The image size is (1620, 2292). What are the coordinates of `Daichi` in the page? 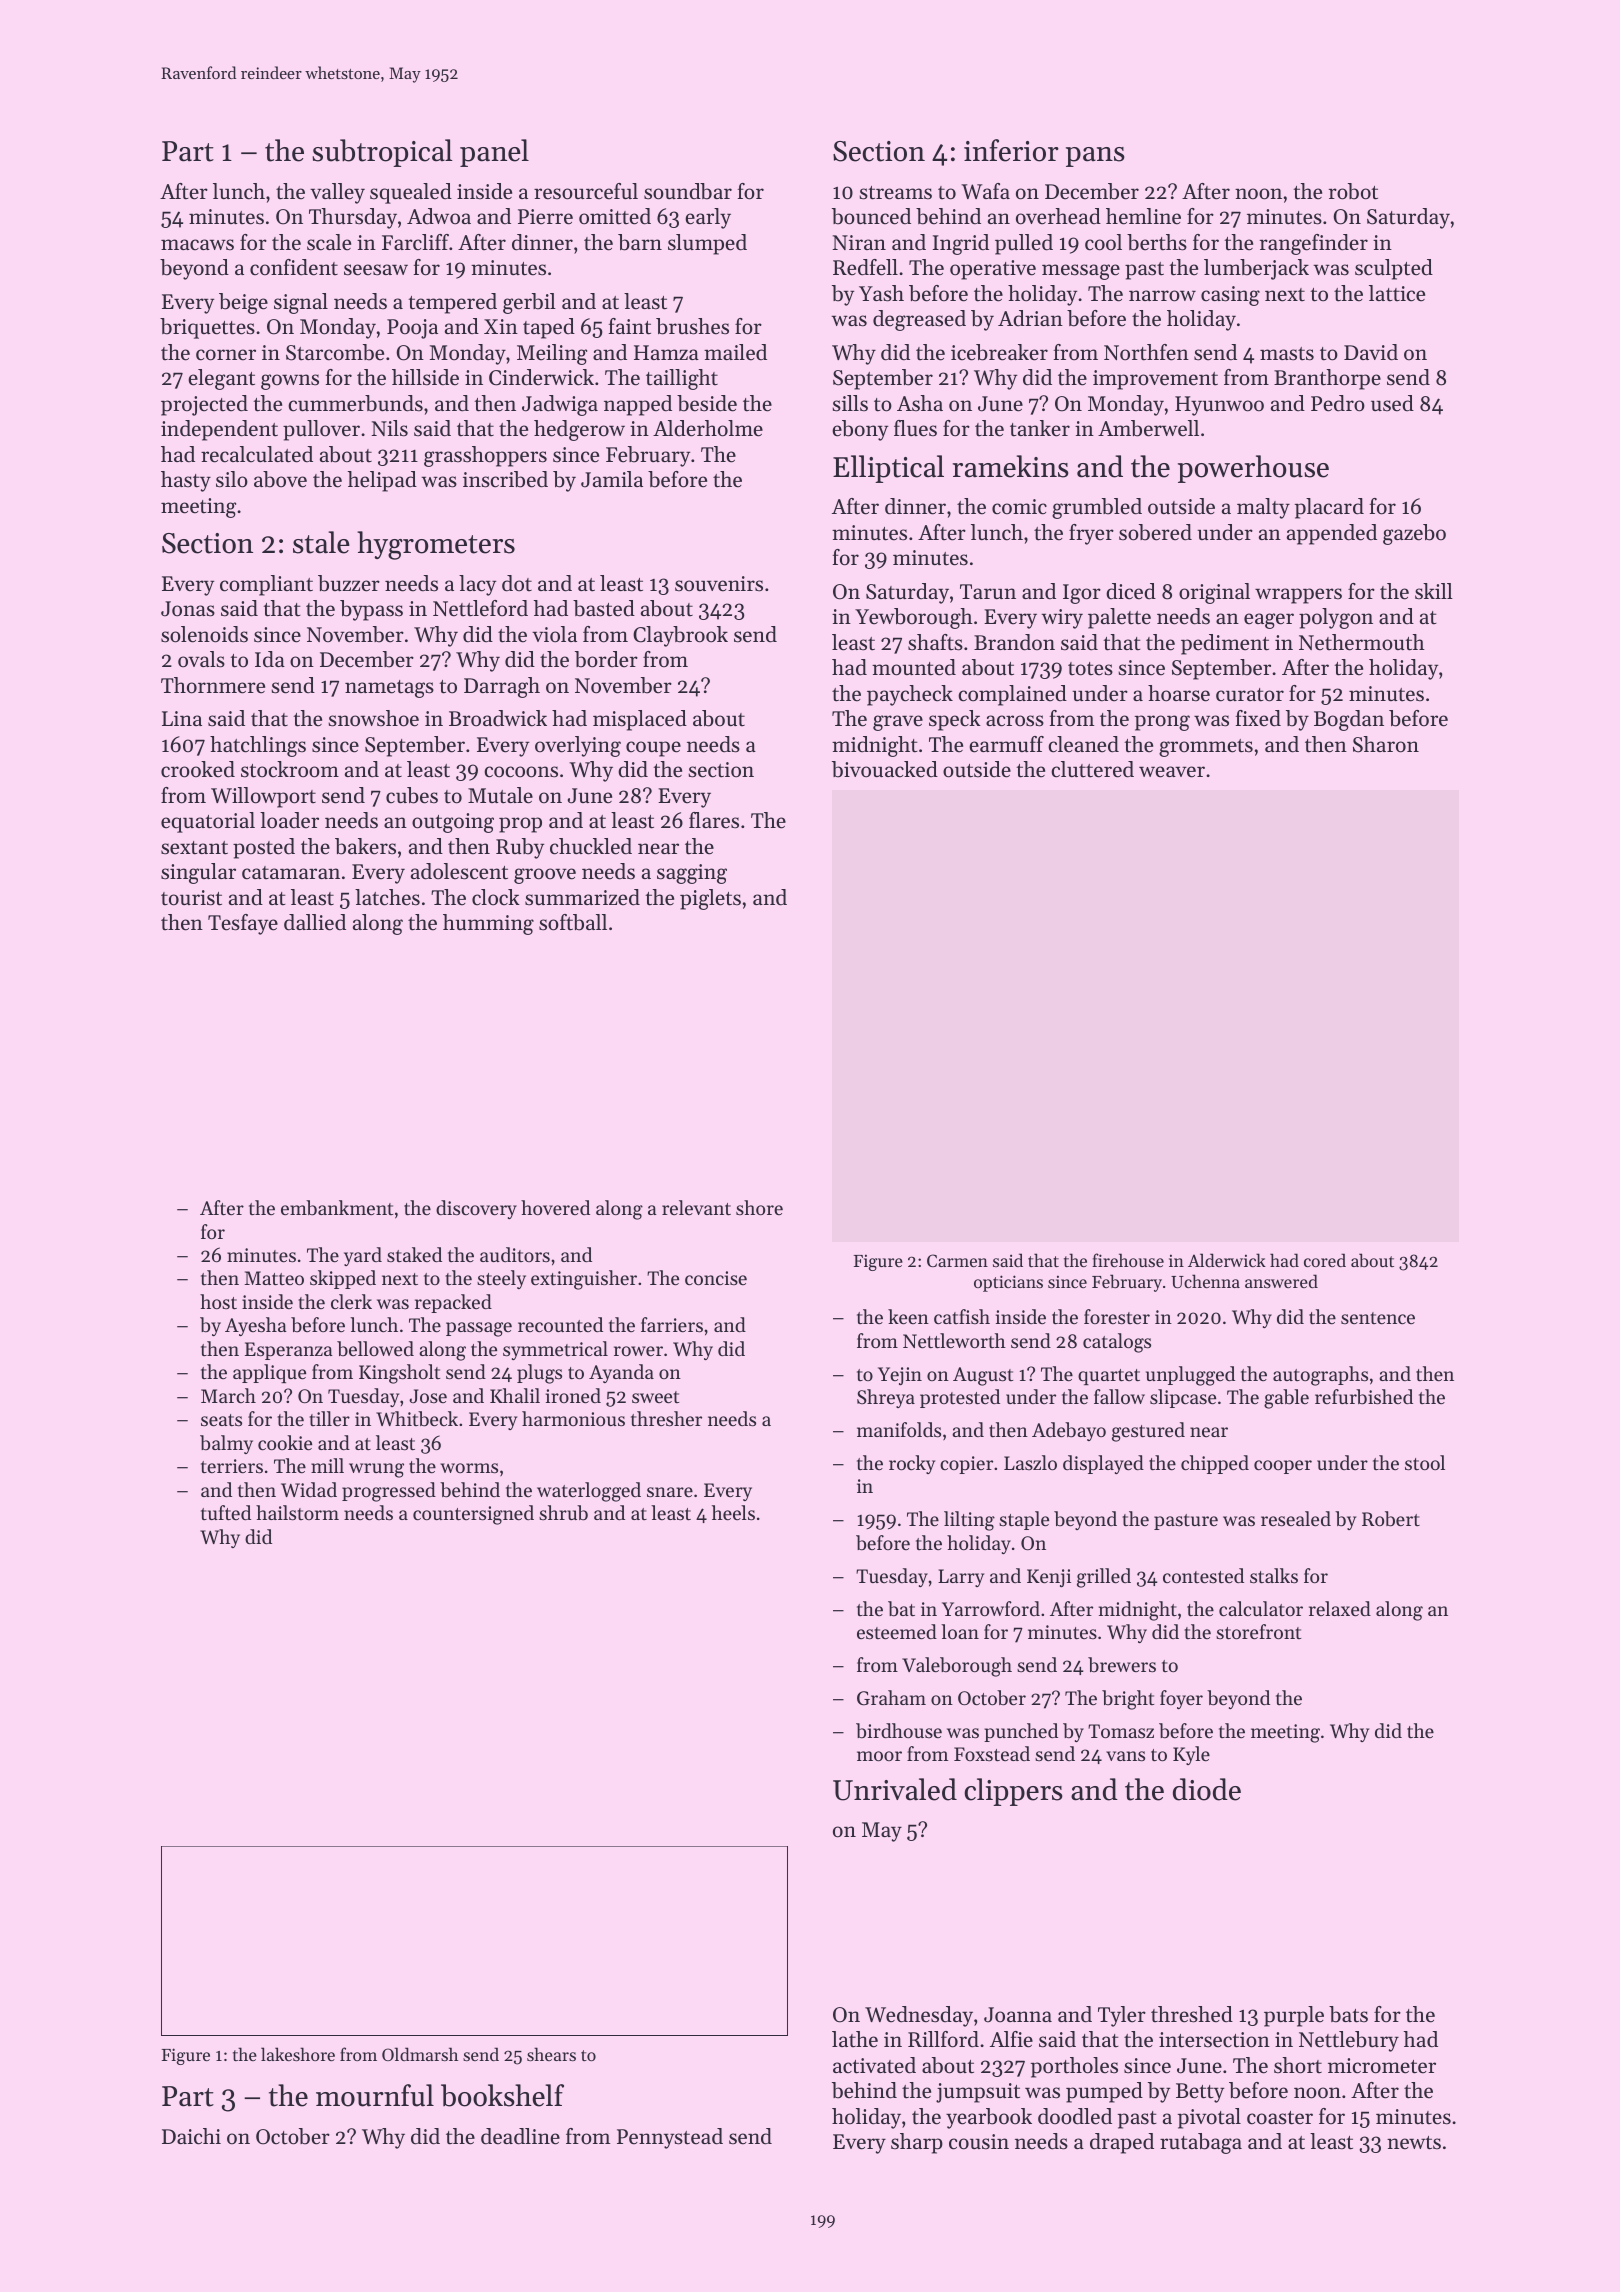 It's located at (191, 2136).
